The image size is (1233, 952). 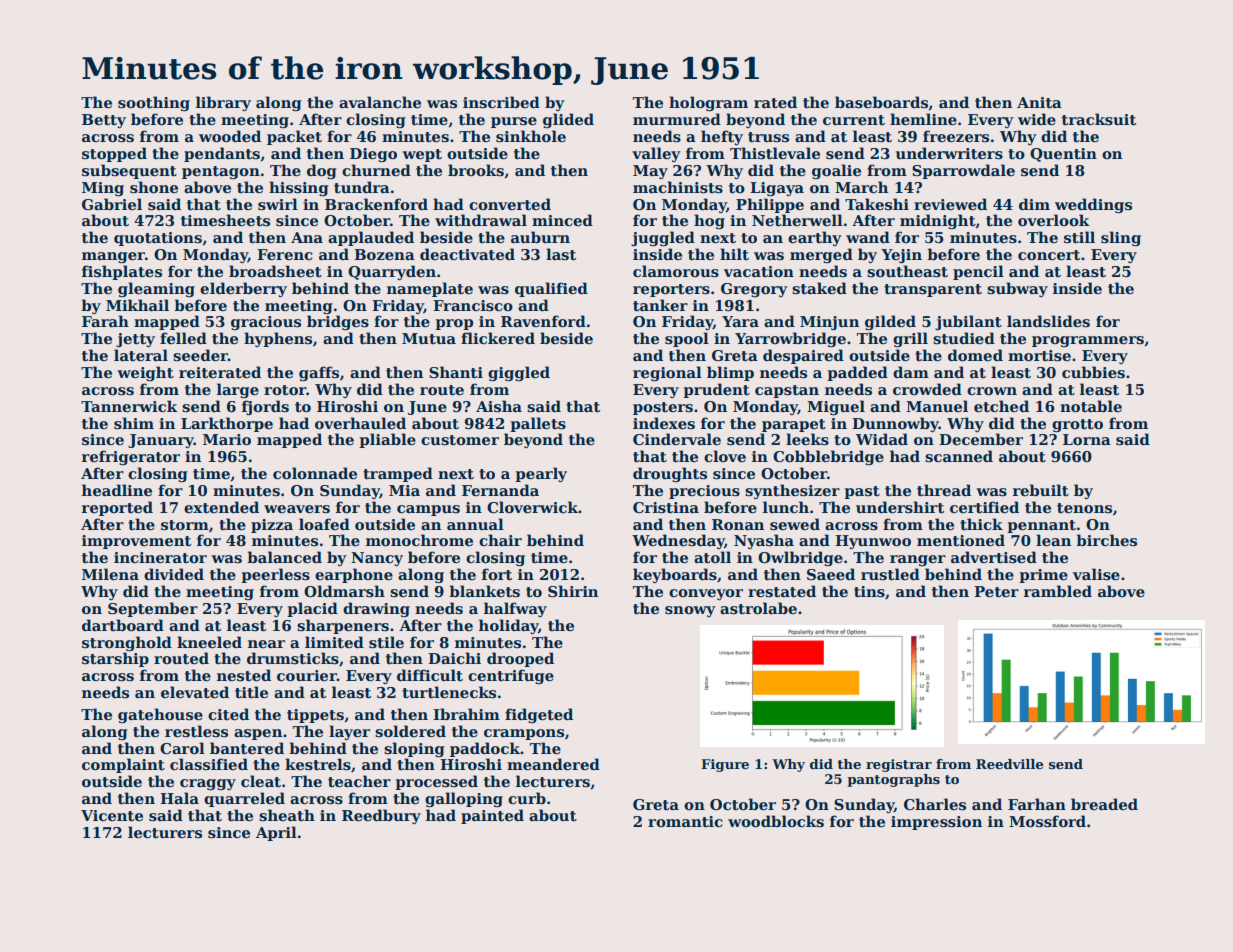 What do you see at coordinates (524, 734) in the screenshot?
I see `crampons` at bounding box center [524, 734].
